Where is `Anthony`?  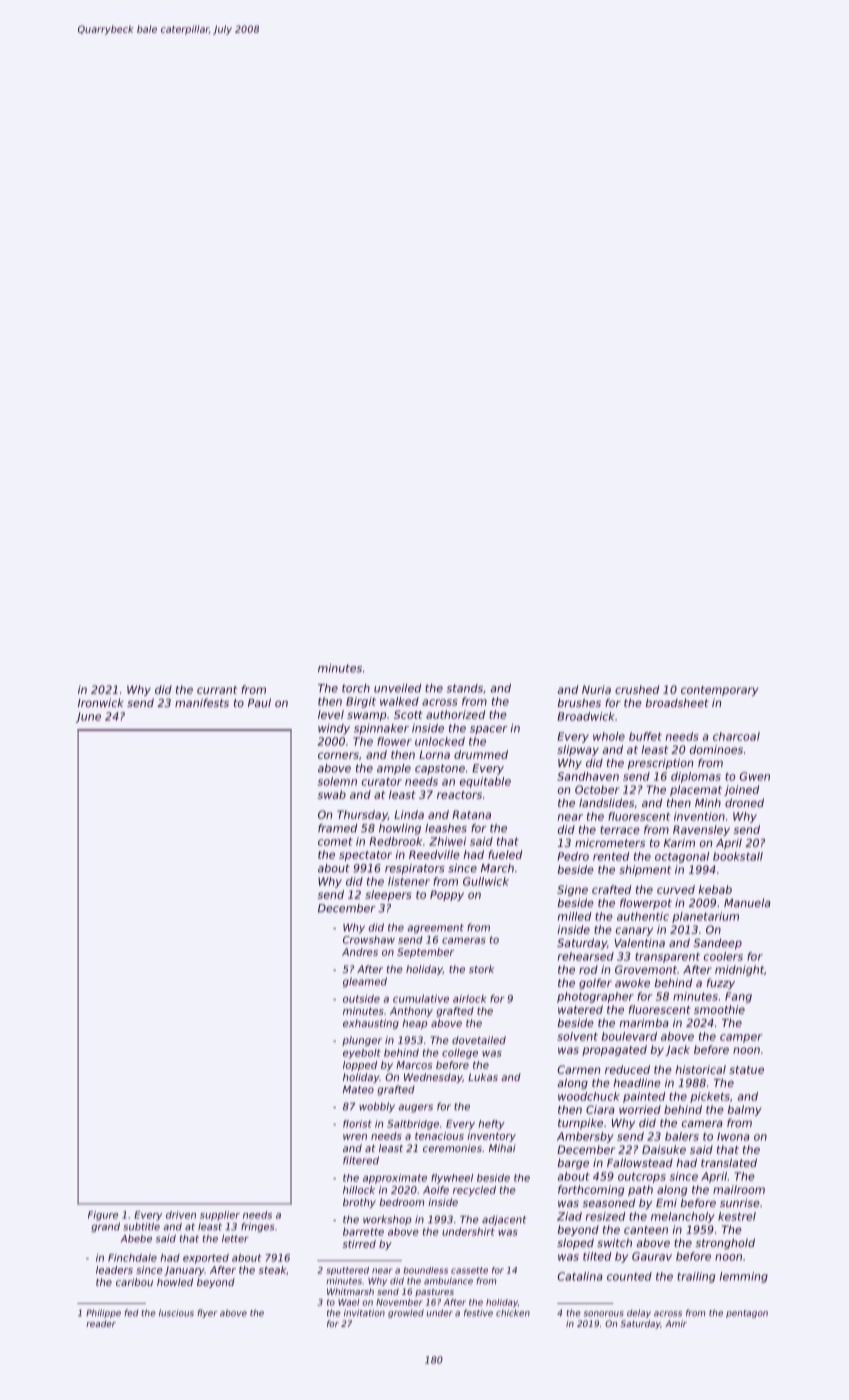 Anthony is located at coordinates (411, 1012).
